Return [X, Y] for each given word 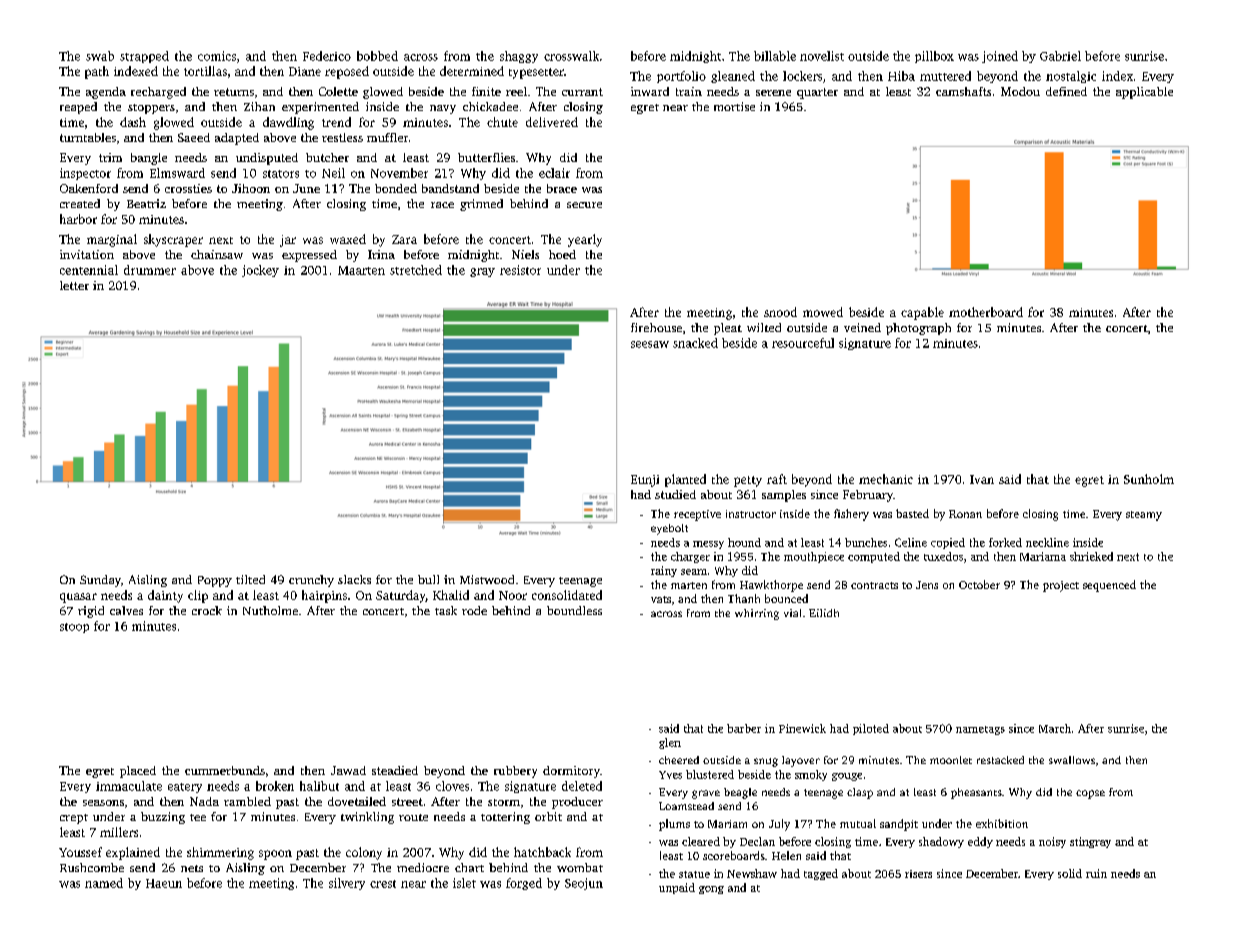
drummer [150, 270]
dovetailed [357, 801]
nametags [980, 730]
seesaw [650, 344]
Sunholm [1149, 479]
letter [74, 285]
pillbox [934, 57]
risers [918, 874]
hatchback [542, 852]
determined [472, 71]
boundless [574, 610]
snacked [695, 343]
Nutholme [270, 610]
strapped [144, 57]
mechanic [886, 479]
